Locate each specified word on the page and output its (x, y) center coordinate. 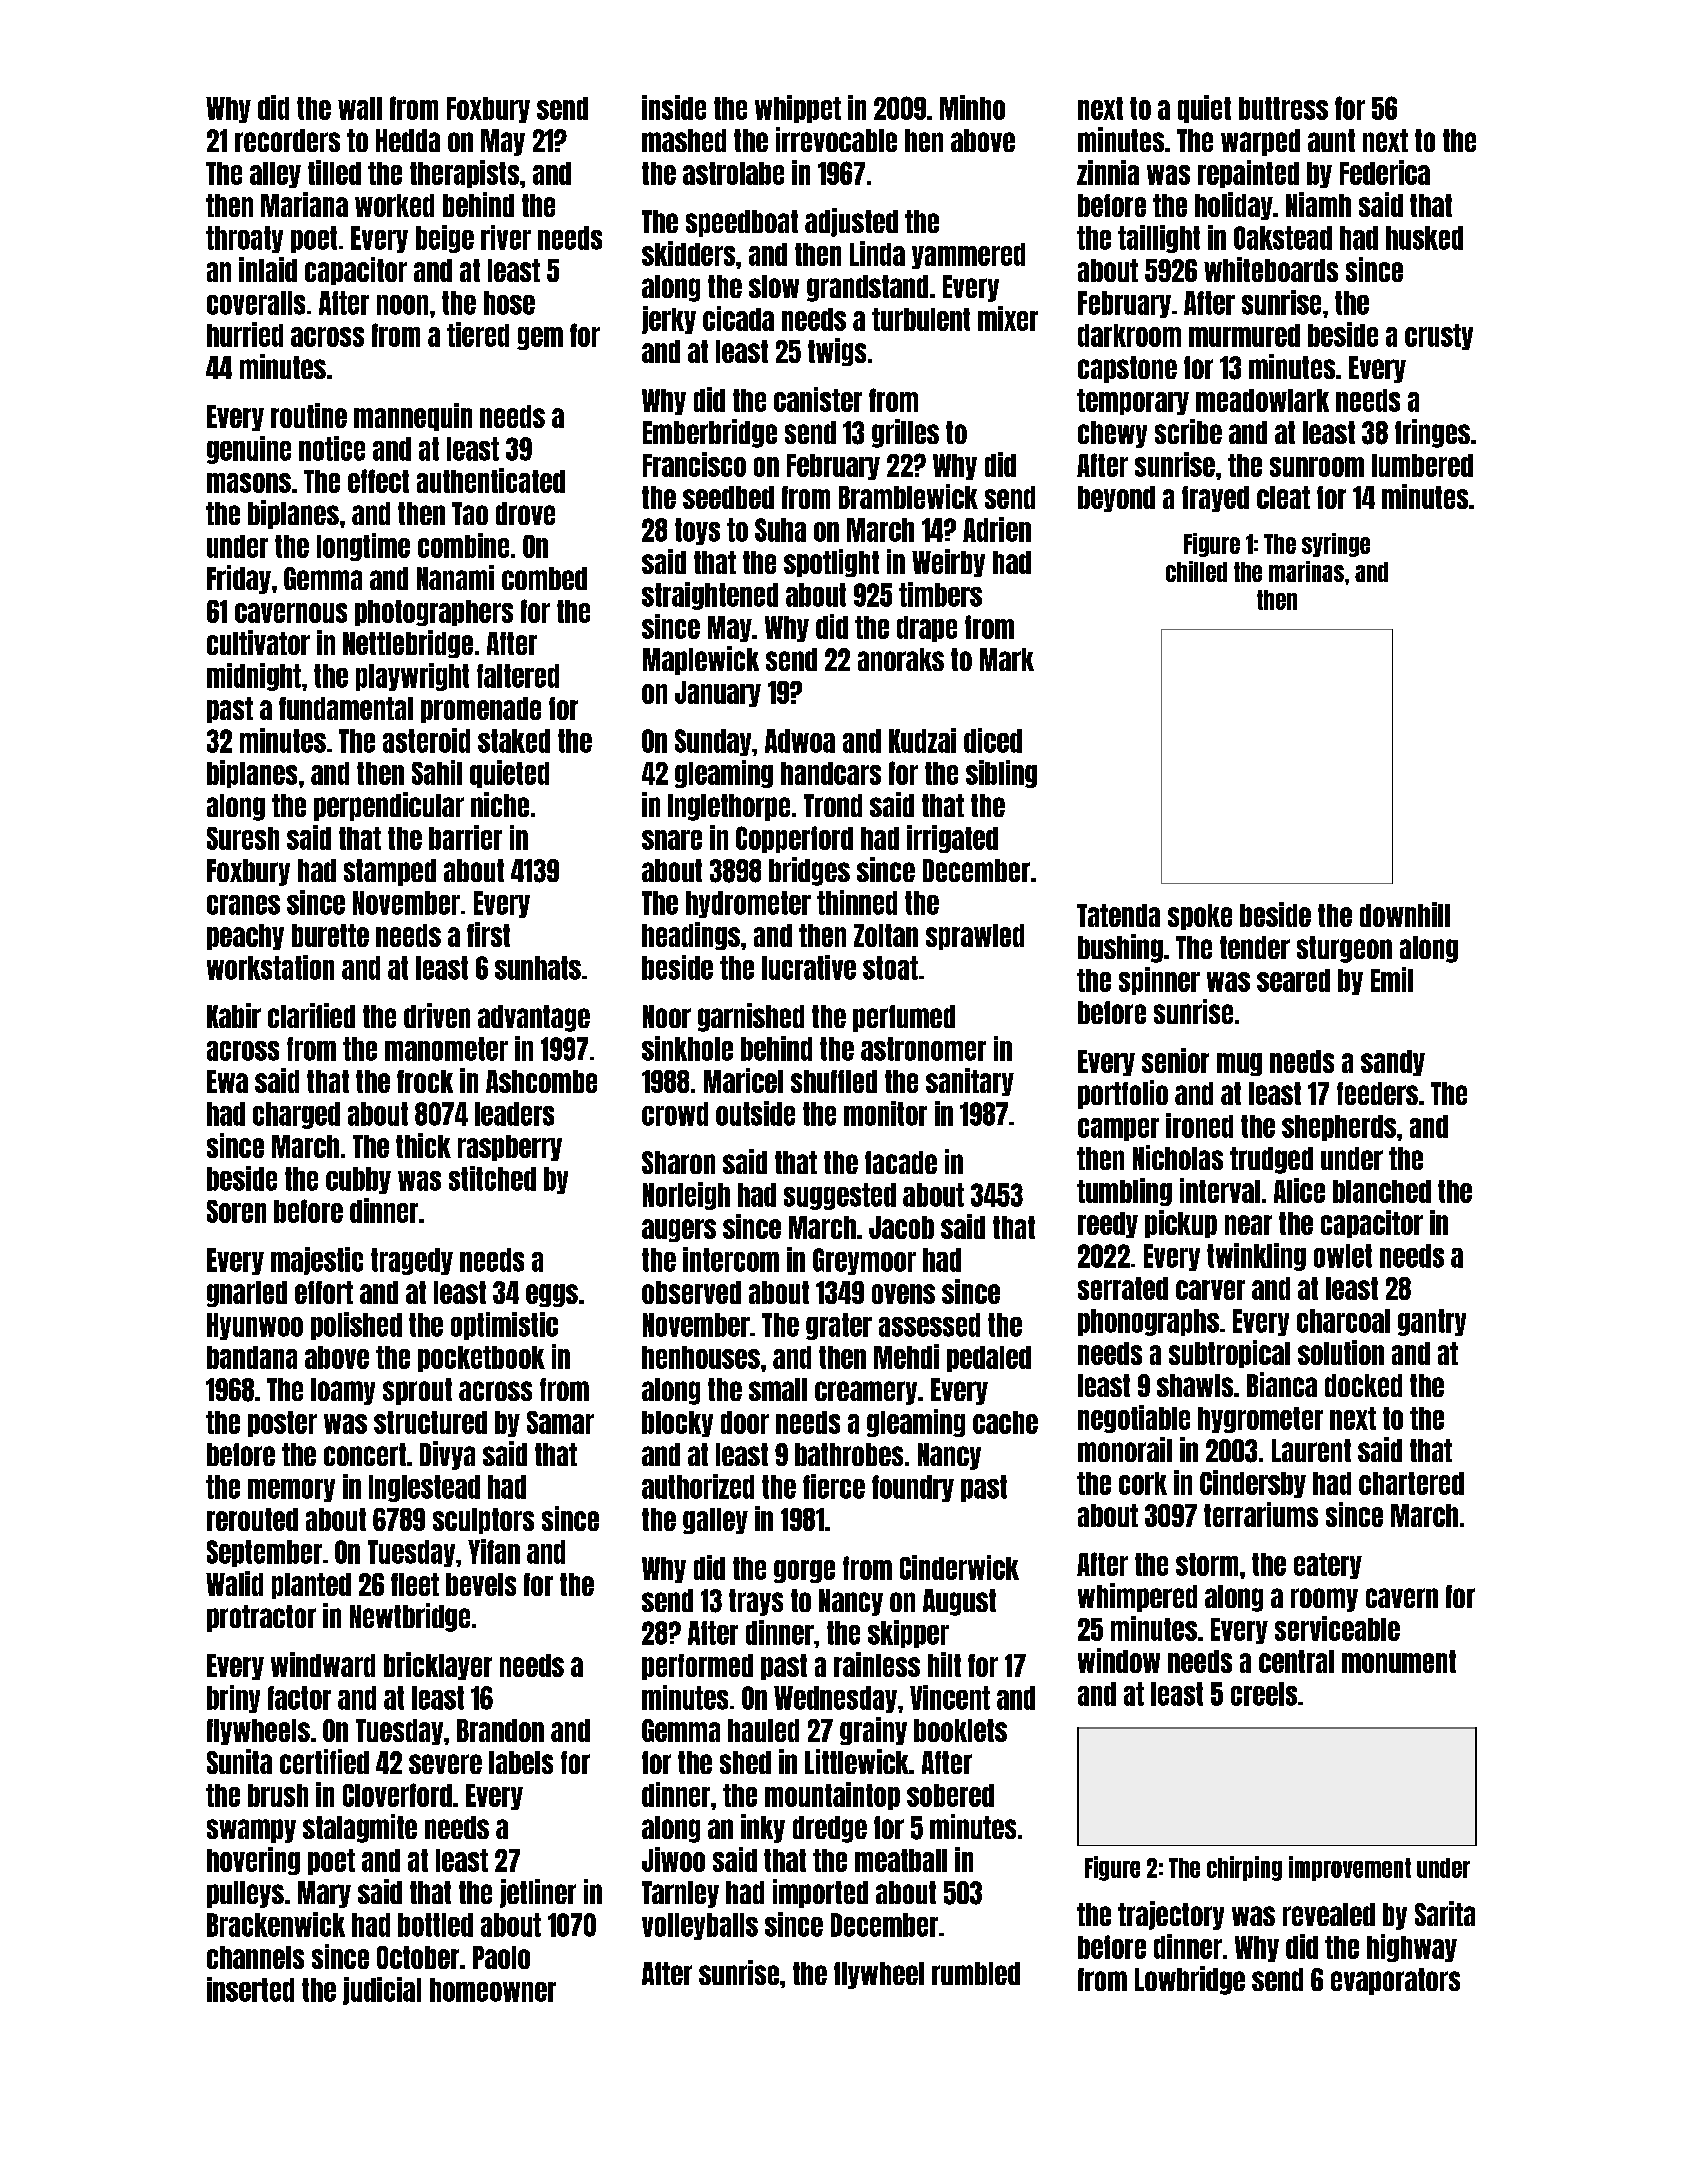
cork (1143, 1483)
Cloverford (397, 1795)
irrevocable (836, 139)
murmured (1244, 335)
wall (360, 108)
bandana (252, 1357)
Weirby (948, 563)
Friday (239, 579)
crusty (1439, 337)
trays (756, 1602)
